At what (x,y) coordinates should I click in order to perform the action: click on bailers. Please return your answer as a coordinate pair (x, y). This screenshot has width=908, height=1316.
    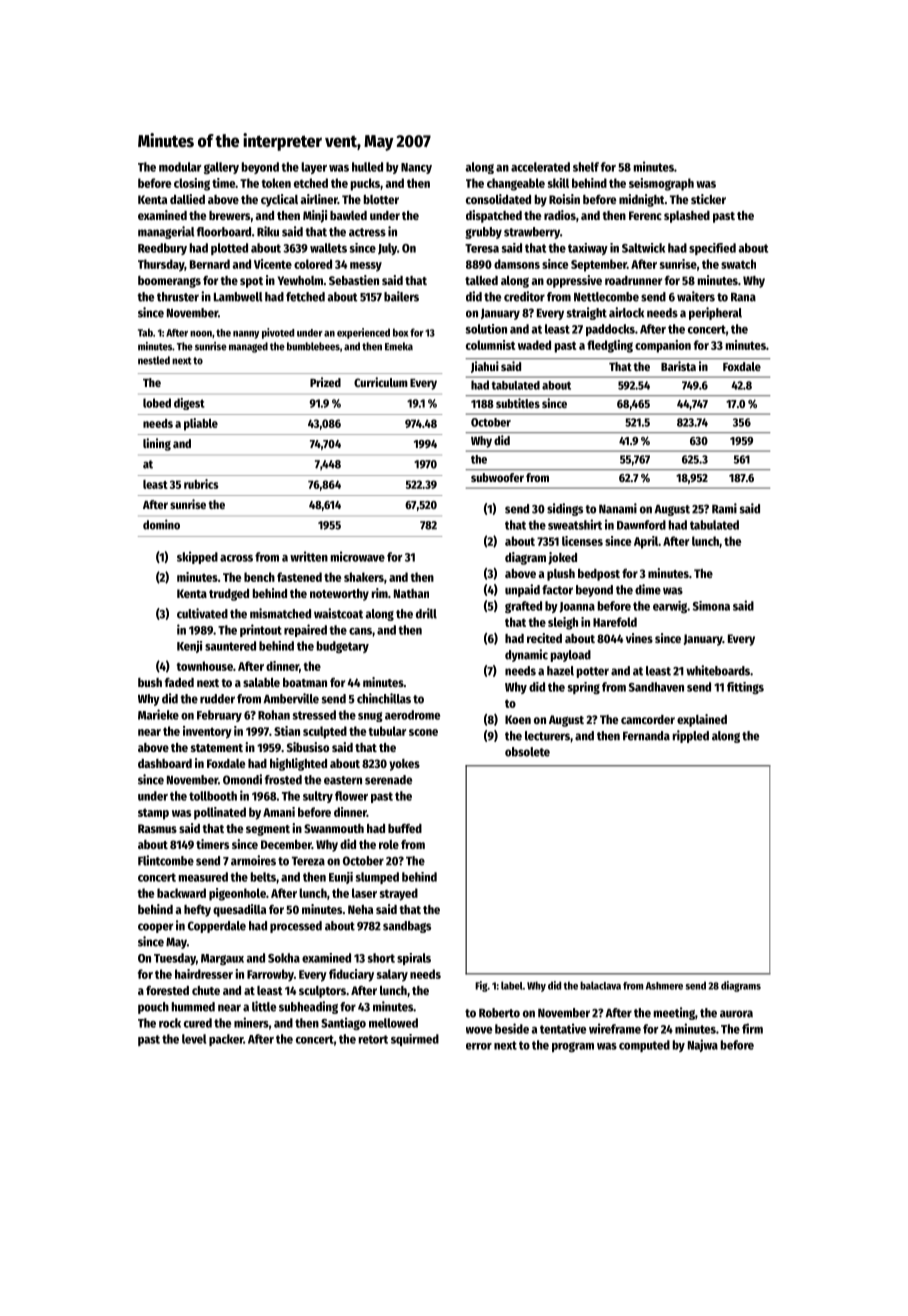
    Looking at the image, I should click on (401, 296).
